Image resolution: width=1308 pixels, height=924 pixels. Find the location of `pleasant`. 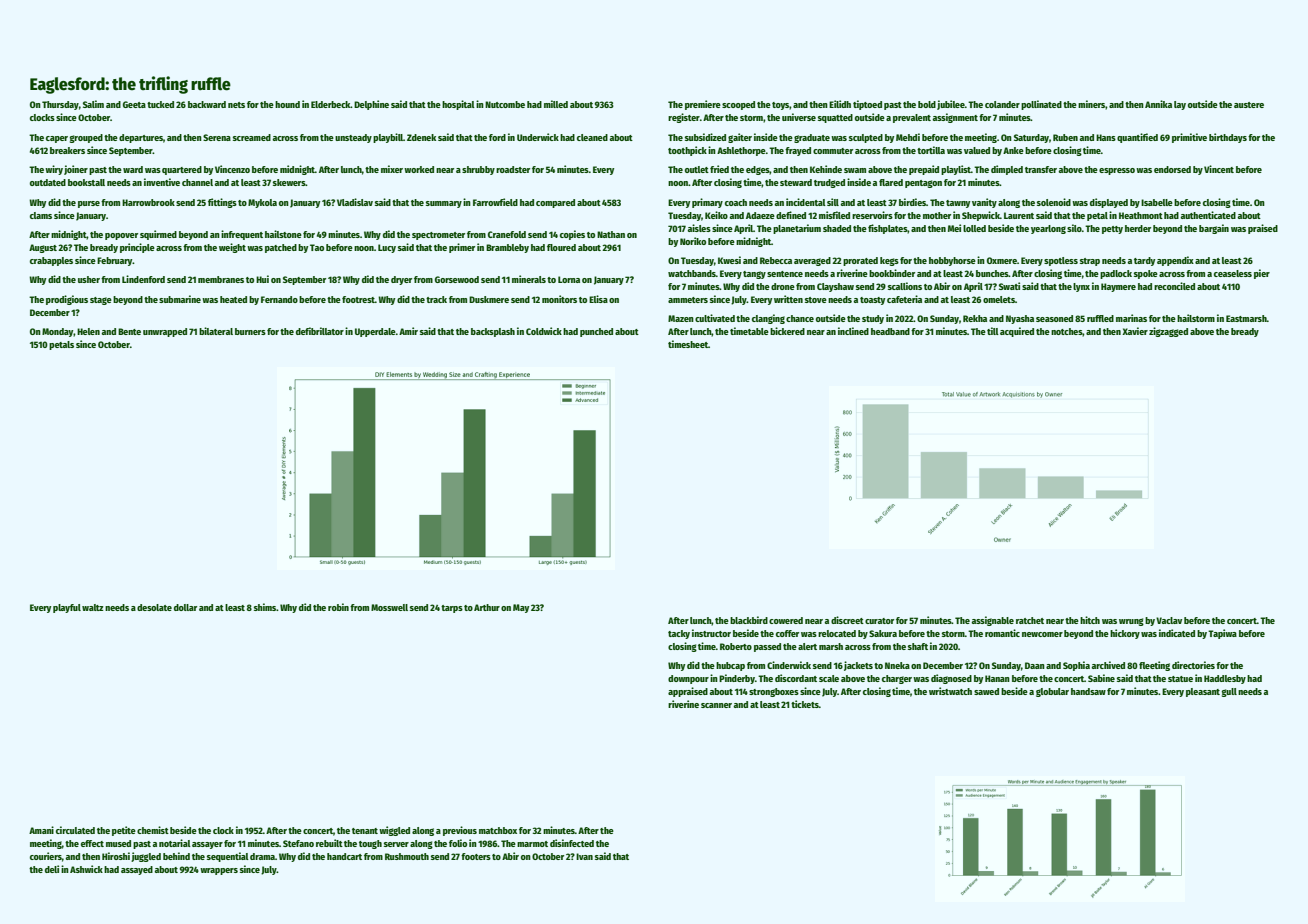

pleasant is located at coordinates (1203, 692).
